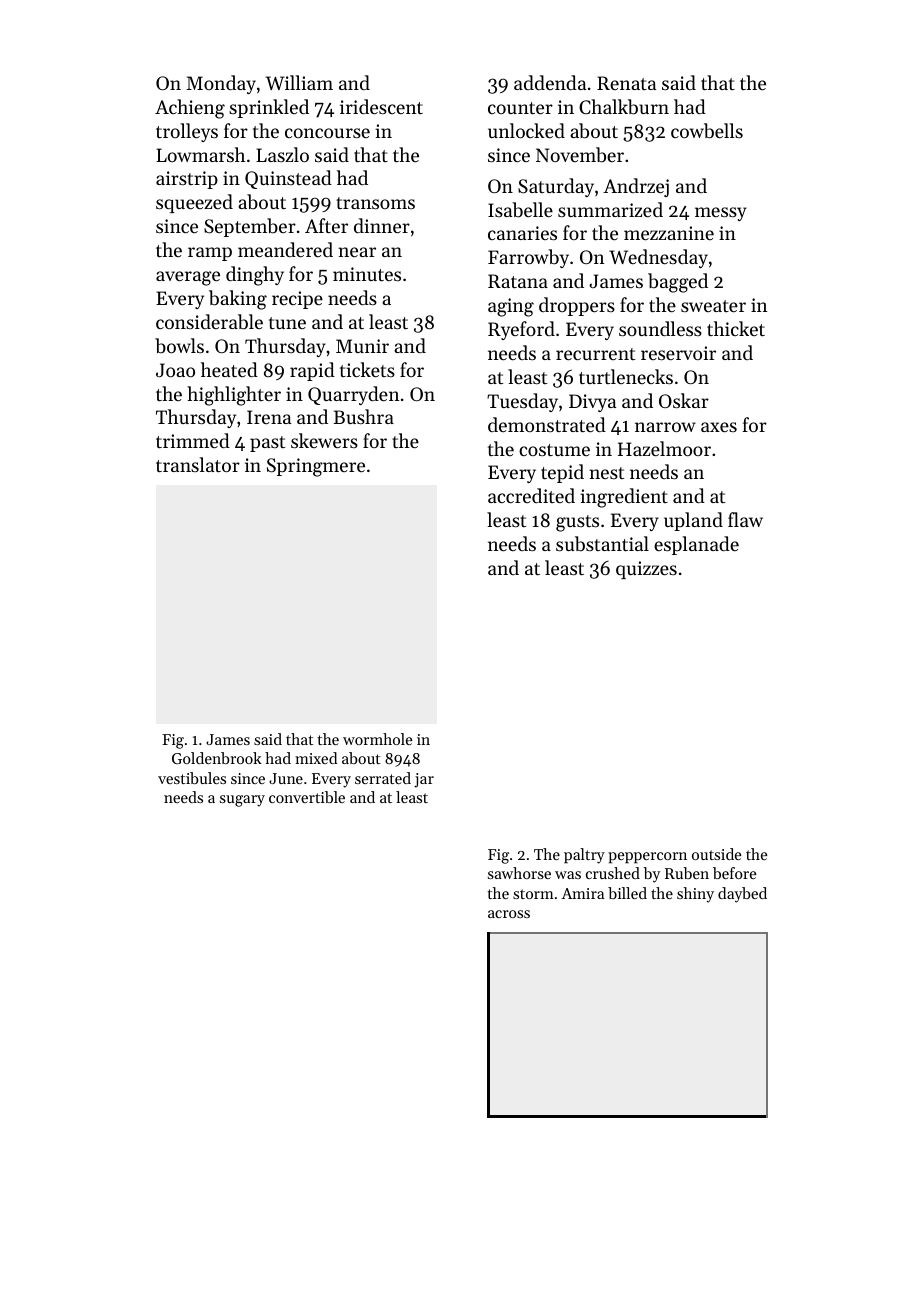  Describe the element at coordinates (326, 225) in the screenshot. I see `After` at that location.
